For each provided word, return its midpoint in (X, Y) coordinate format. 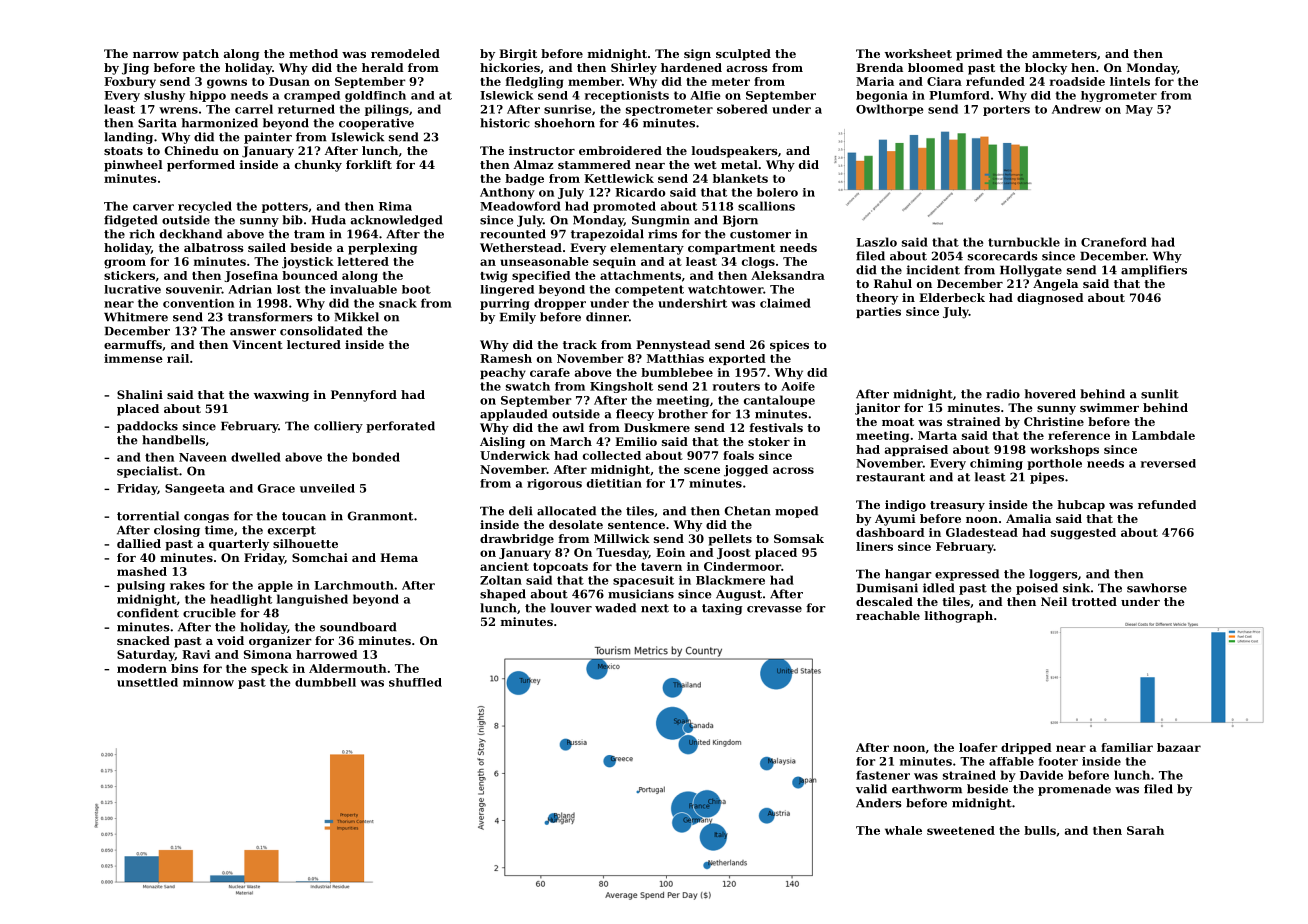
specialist (148, 472)
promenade (1074, 790)
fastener (883, 775)
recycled (205, 207)
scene (702, 470)
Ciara (944, 81)
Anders (879, 803)
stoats (123, 151)
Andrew (1076, 109)
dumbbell (325, 682)
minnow (208, 682)
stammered (594, 164)
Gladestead (982, 532)
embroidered (620, 150)
